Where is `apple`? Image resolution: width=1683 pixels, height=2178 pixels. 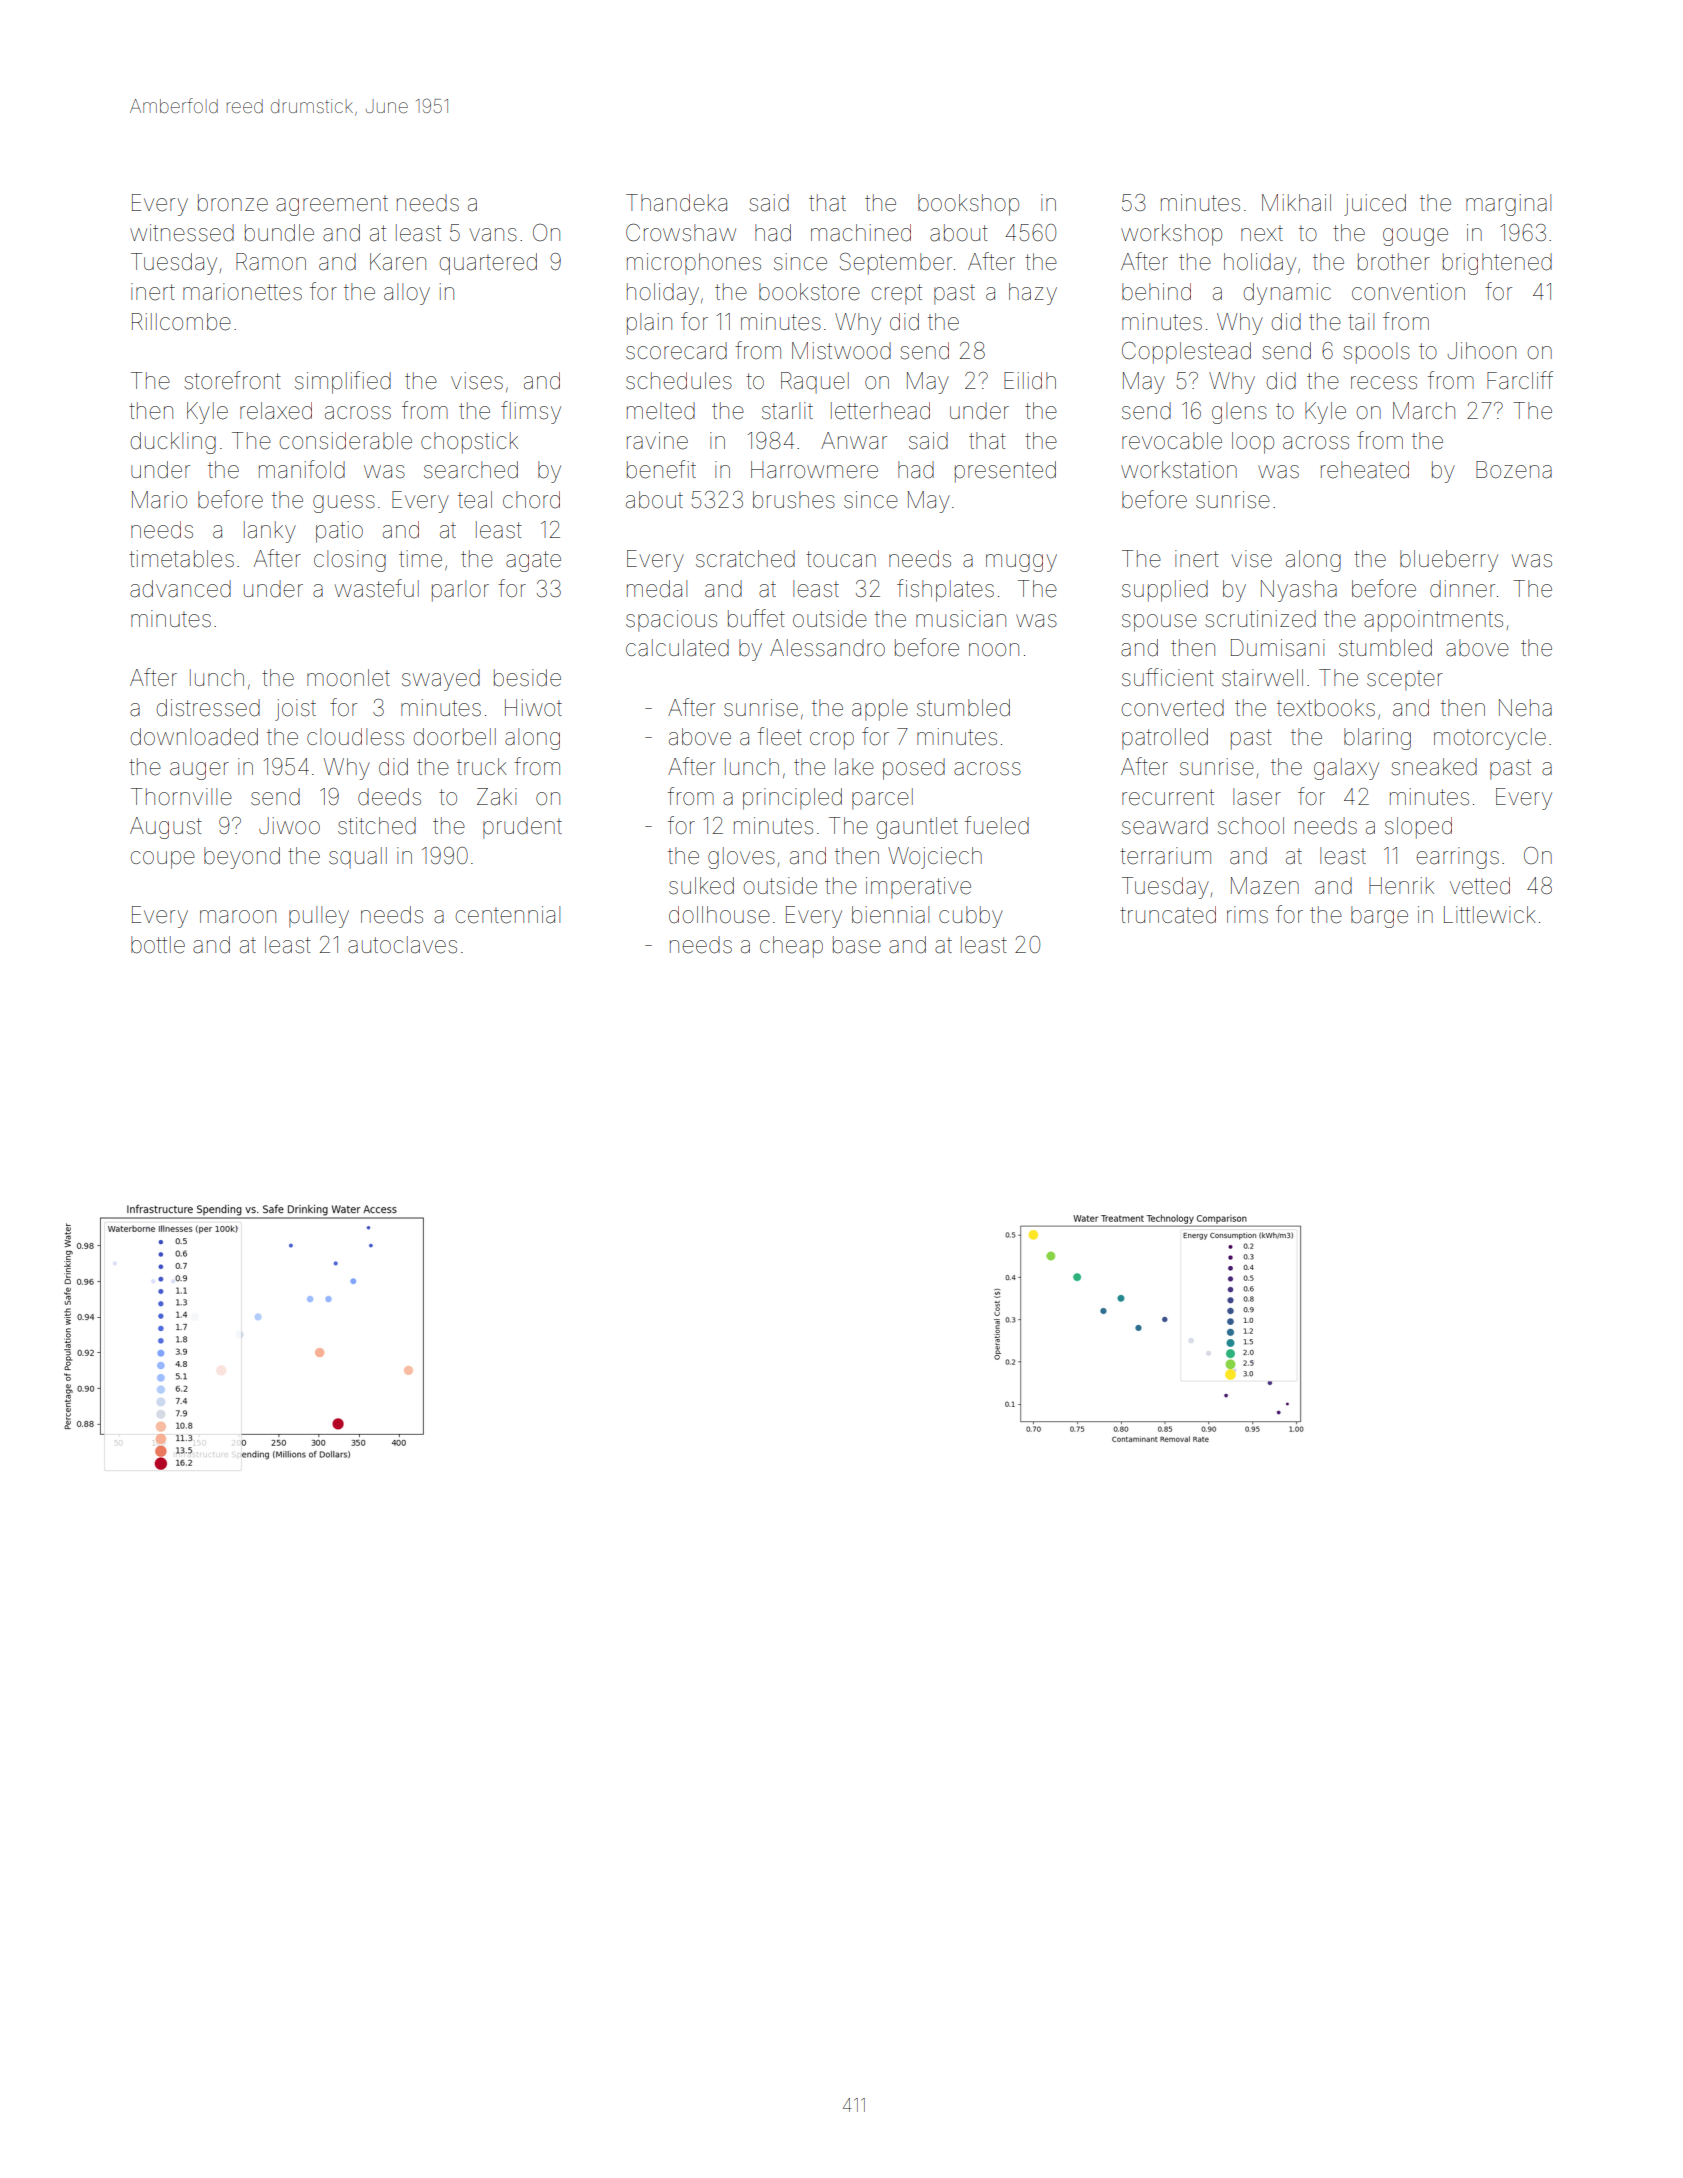 apple is located at coordinates (880, 710).
